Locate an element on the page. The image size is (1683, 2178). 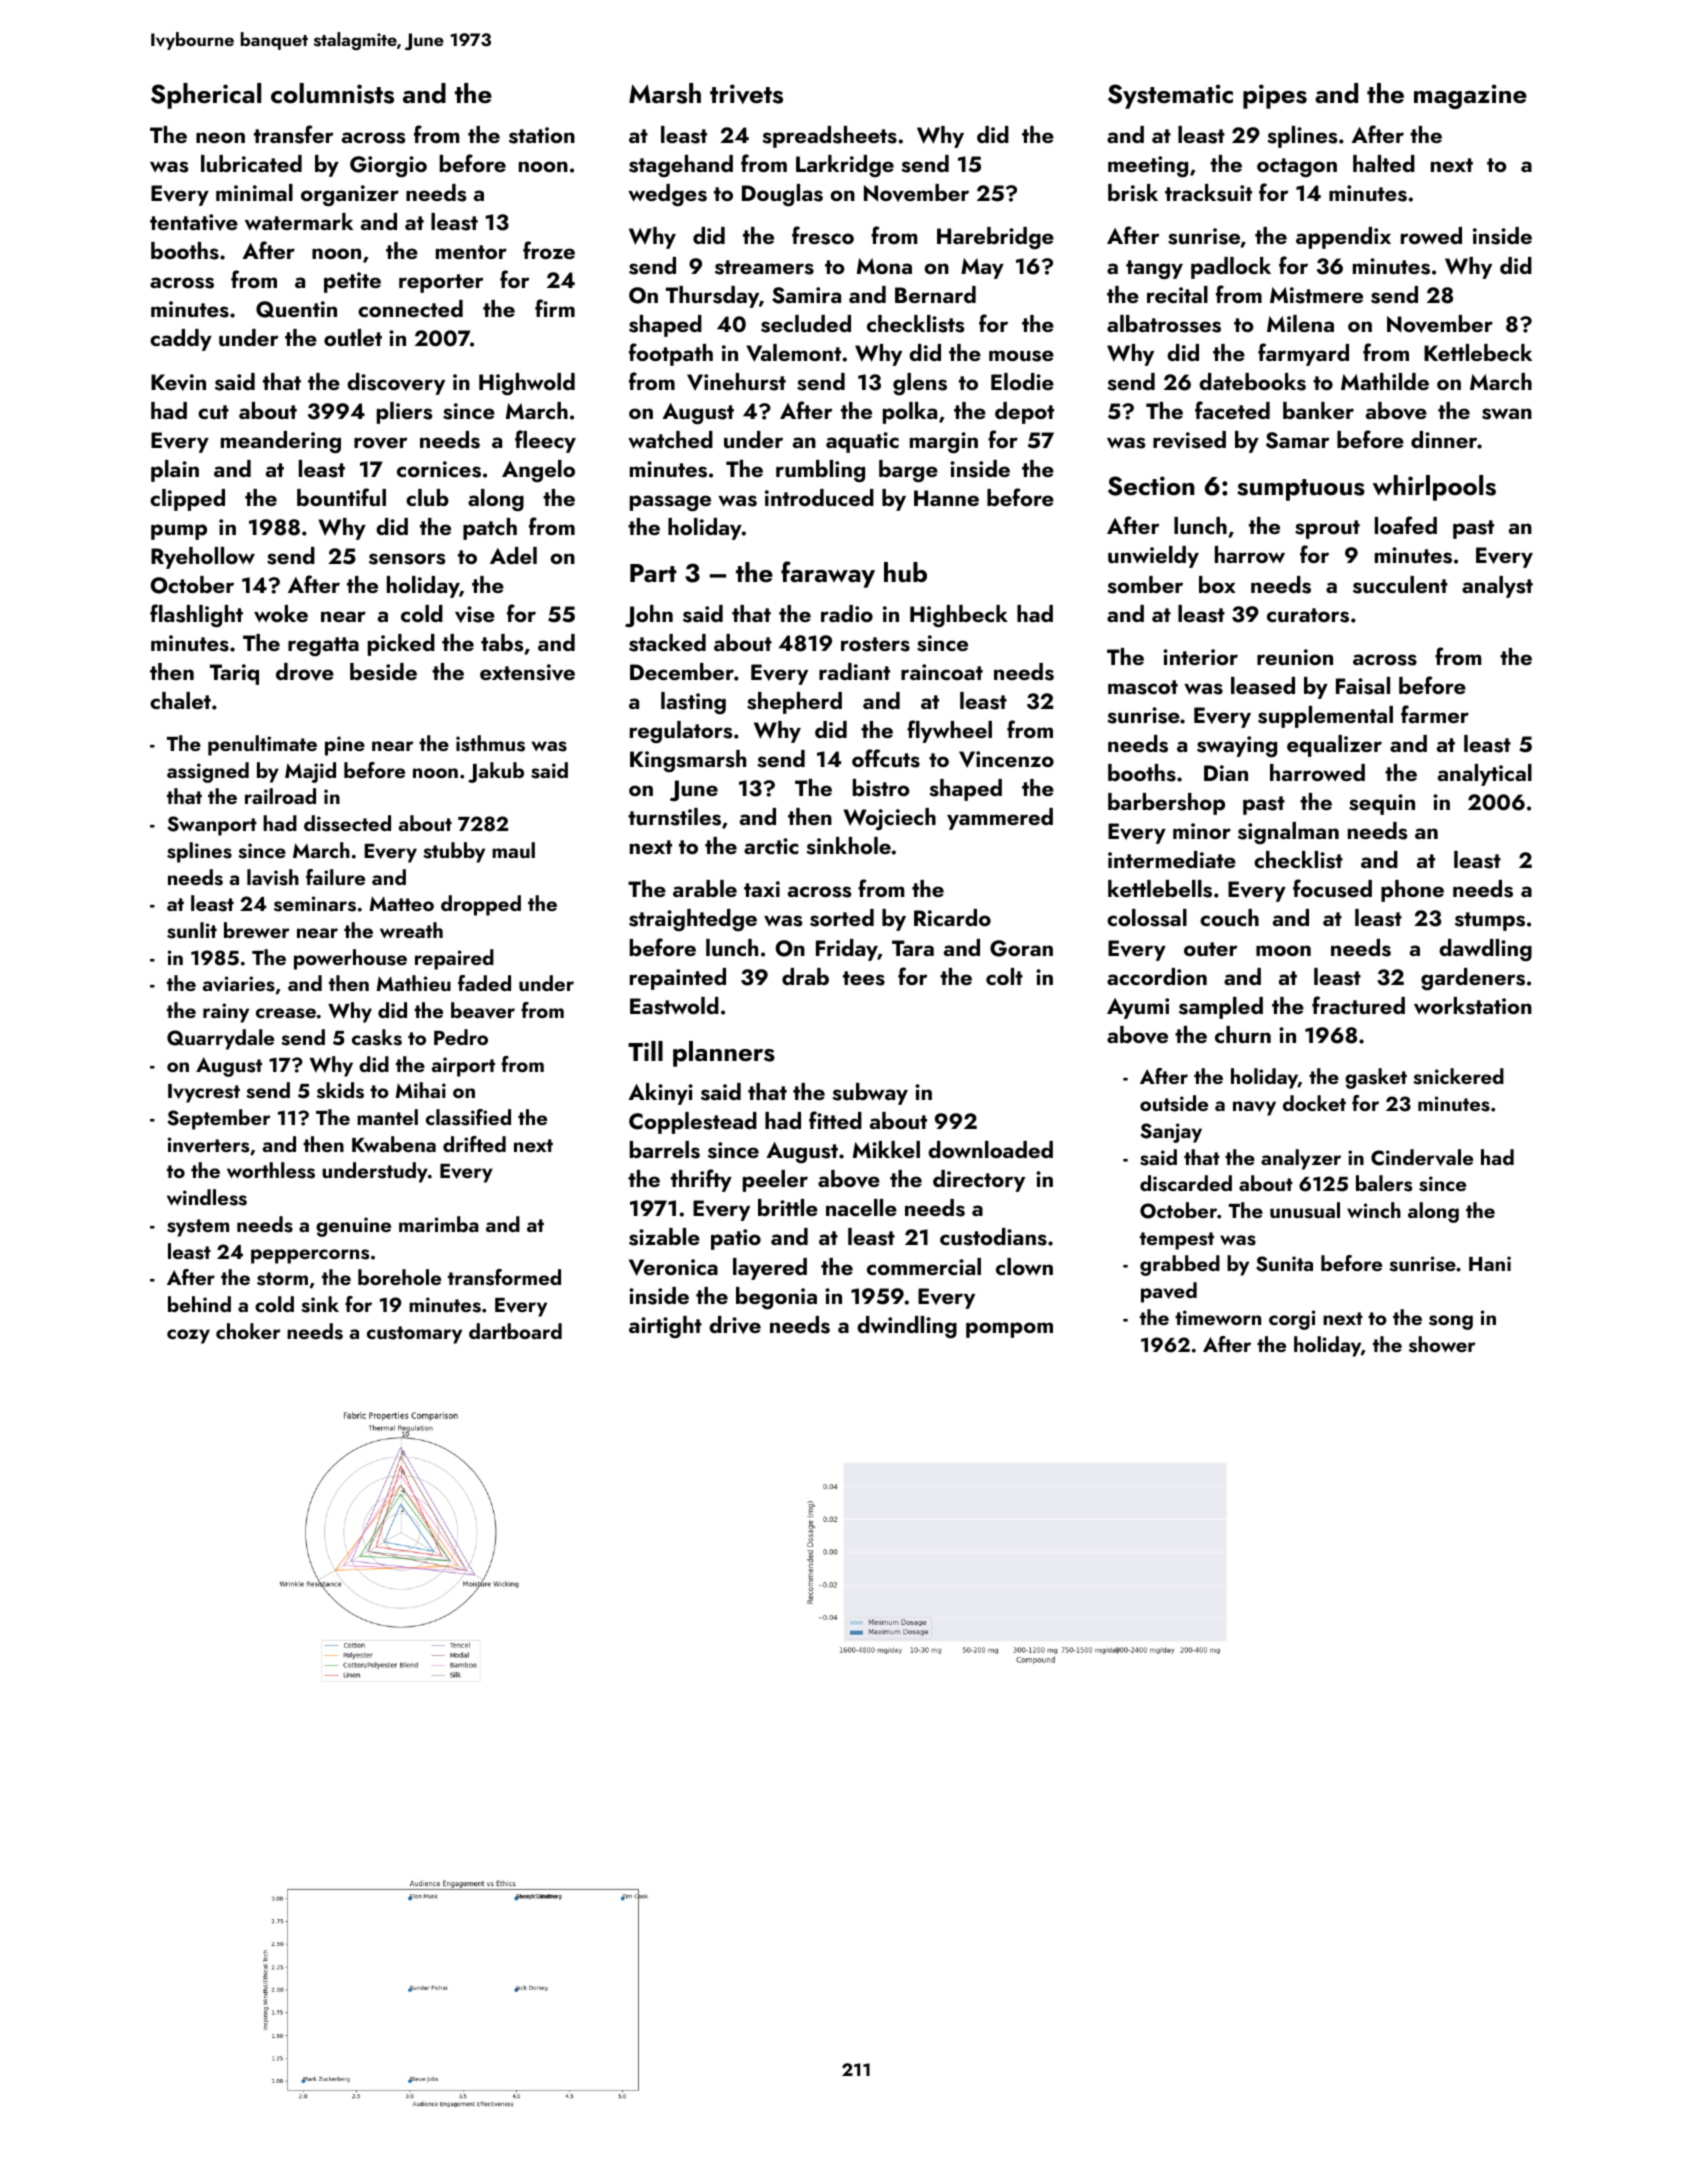
pompom is located at coordinates (1009, 1330).
